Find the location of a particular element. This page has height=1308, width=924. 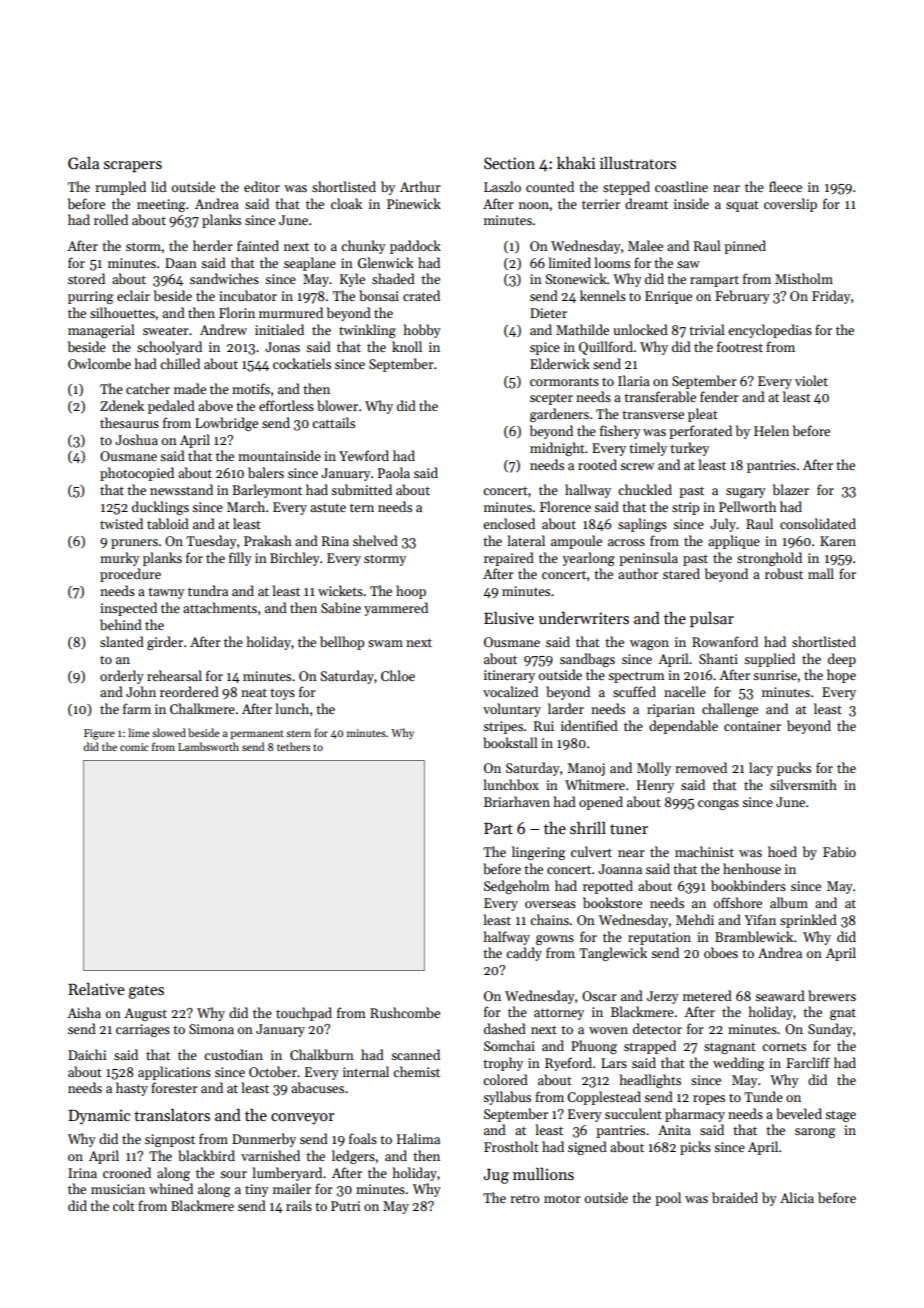

Mehdi is located at coordinates (695, 919).
